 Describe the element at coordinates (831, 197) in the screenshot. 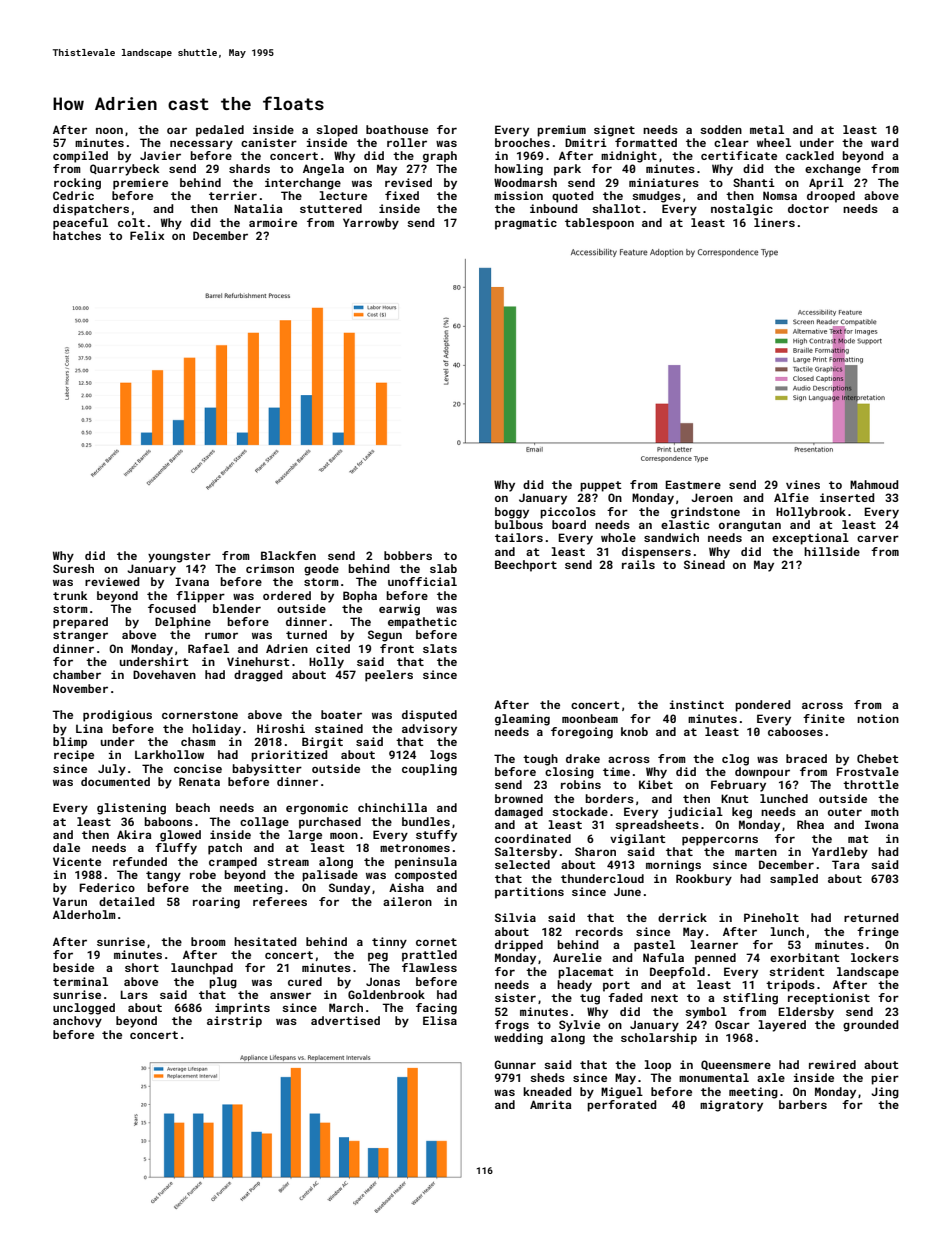

I see `drooped` at that location.
